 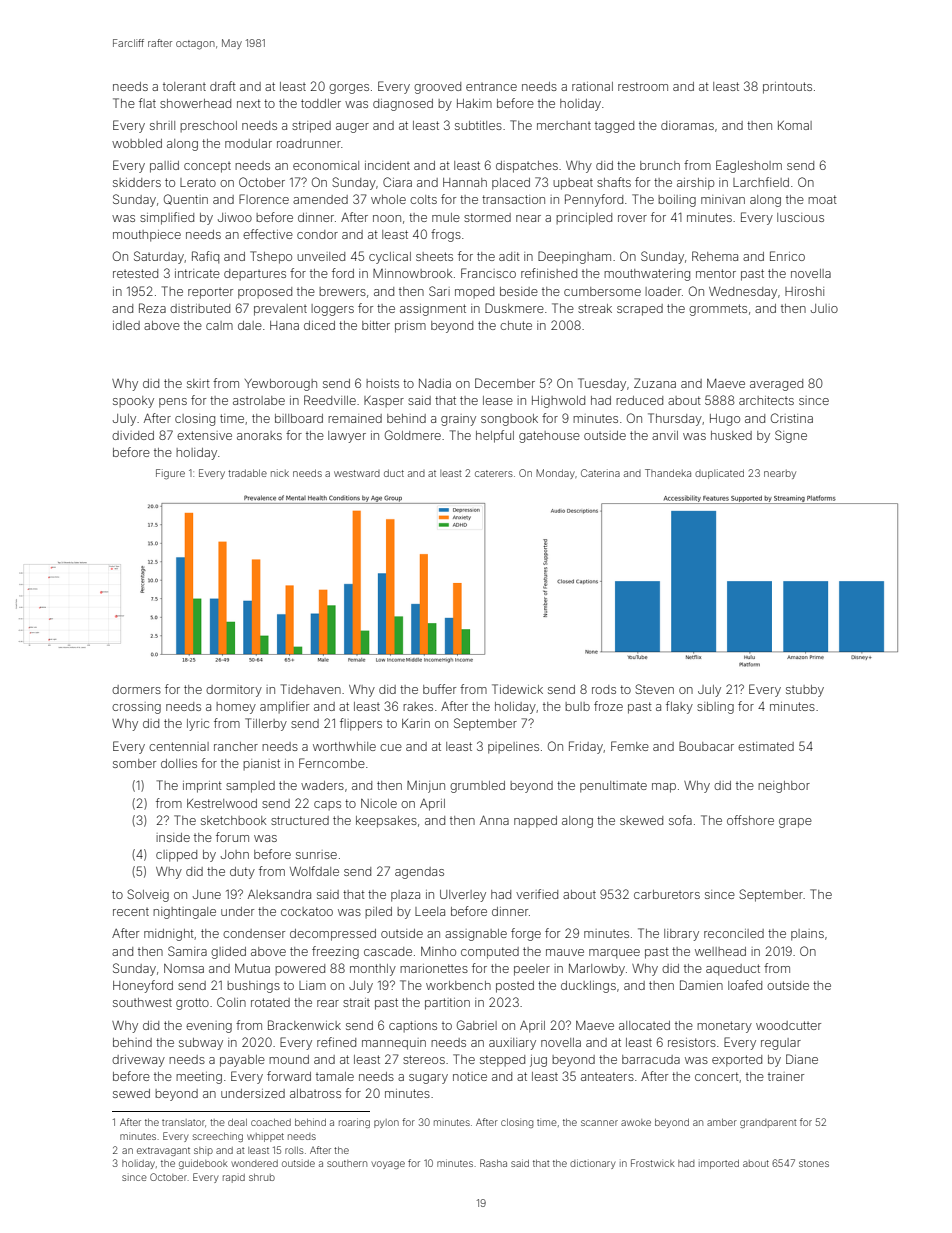 I want to click on rapid, so click(x=234, y=1178).
